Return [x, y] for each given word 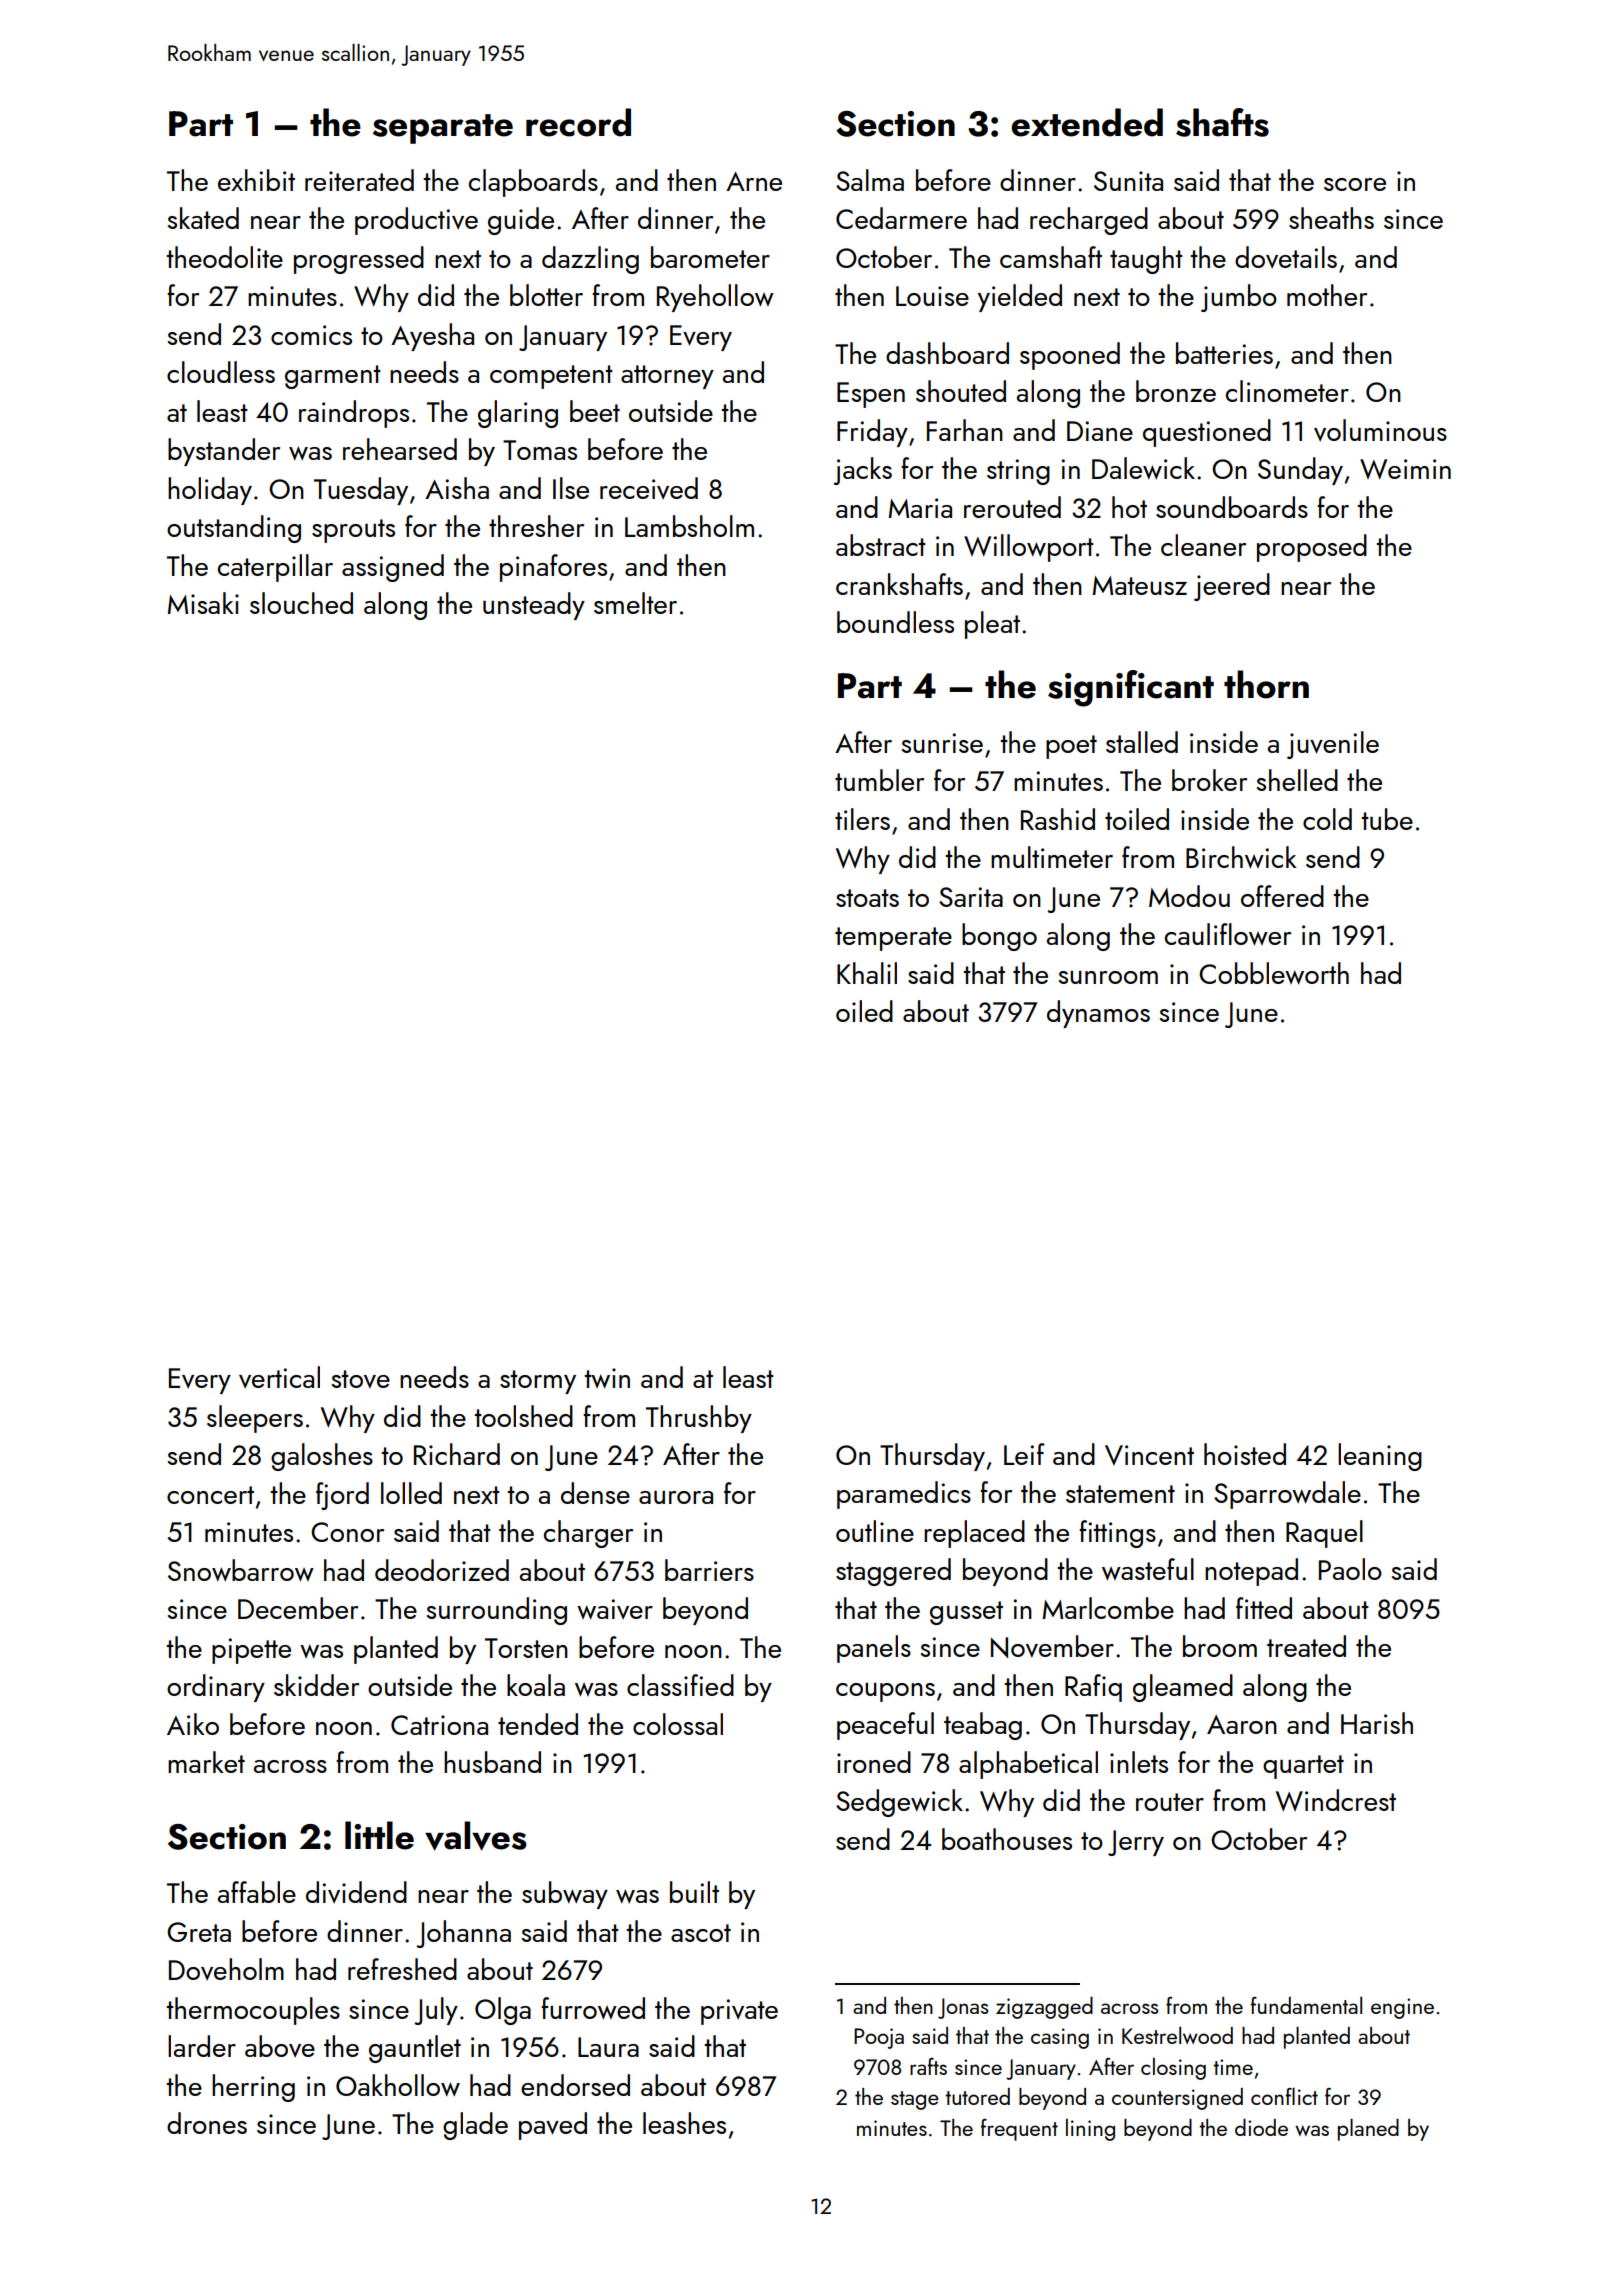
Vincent [1149, 1455]
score [1355, 184]
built [694, 1892]
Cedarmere [901, 218]
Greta [199, 1932]
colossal [678, 1724]
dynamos [1098, 1014]
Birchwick [1241, 857]
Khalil [867, 973]
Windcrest [1336, 1800]
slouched [301, 603]
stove [361, 1379]
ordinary [216, 1688]
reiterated [359, 180]
